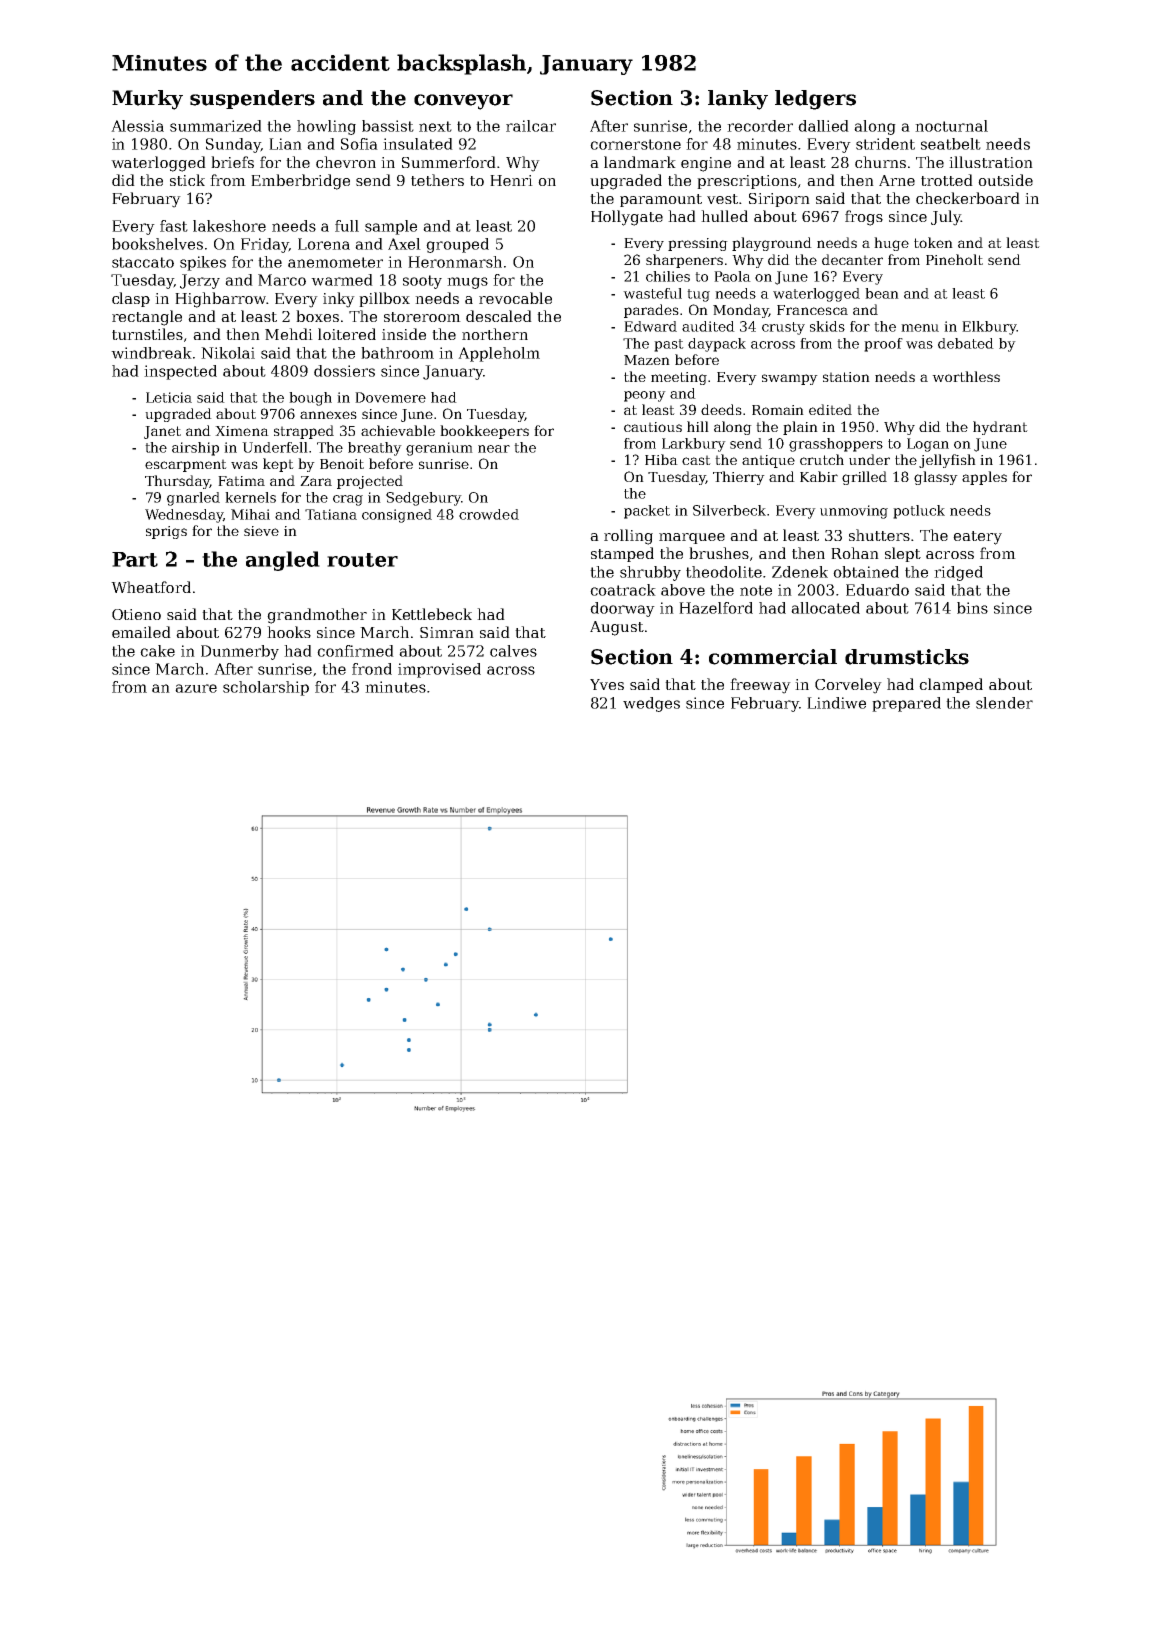 The width and height of the page is (1152, 1629). I want to click on Eduardo, so click(877, 590).
